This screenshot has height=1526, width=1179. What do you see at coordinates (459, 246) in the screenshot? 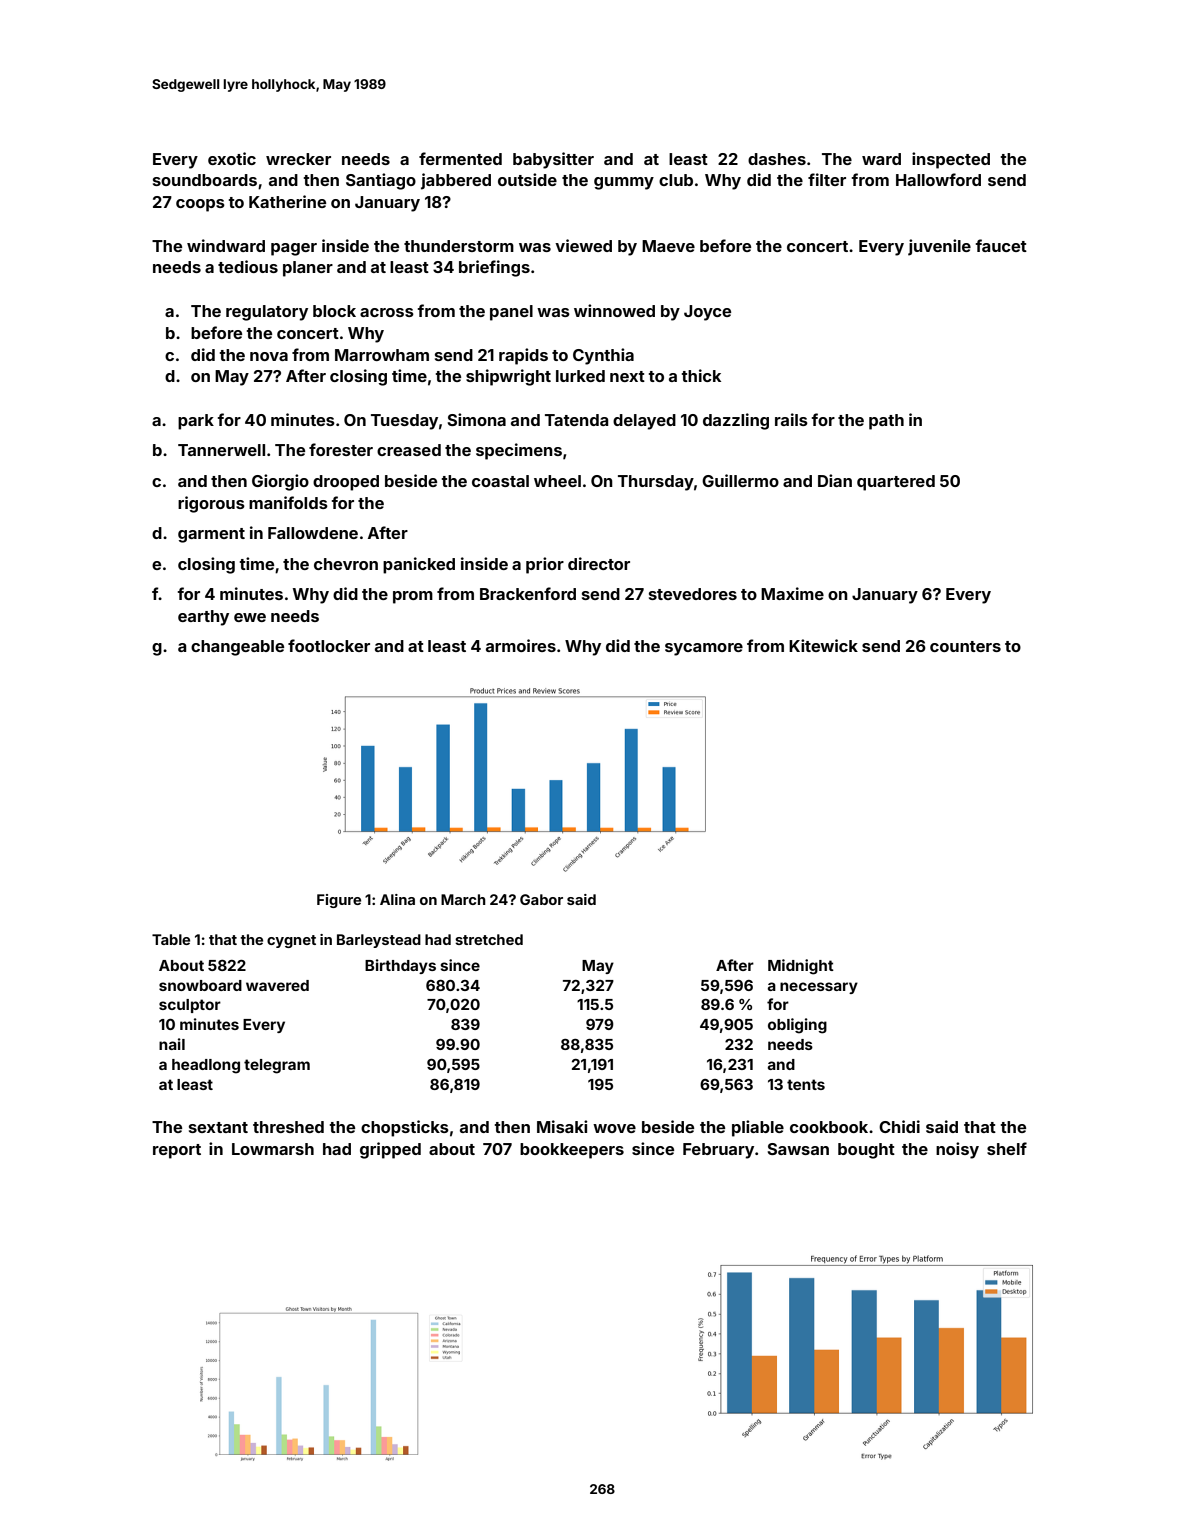
I see `thunderstorm` at bounding box center [459, 246].
